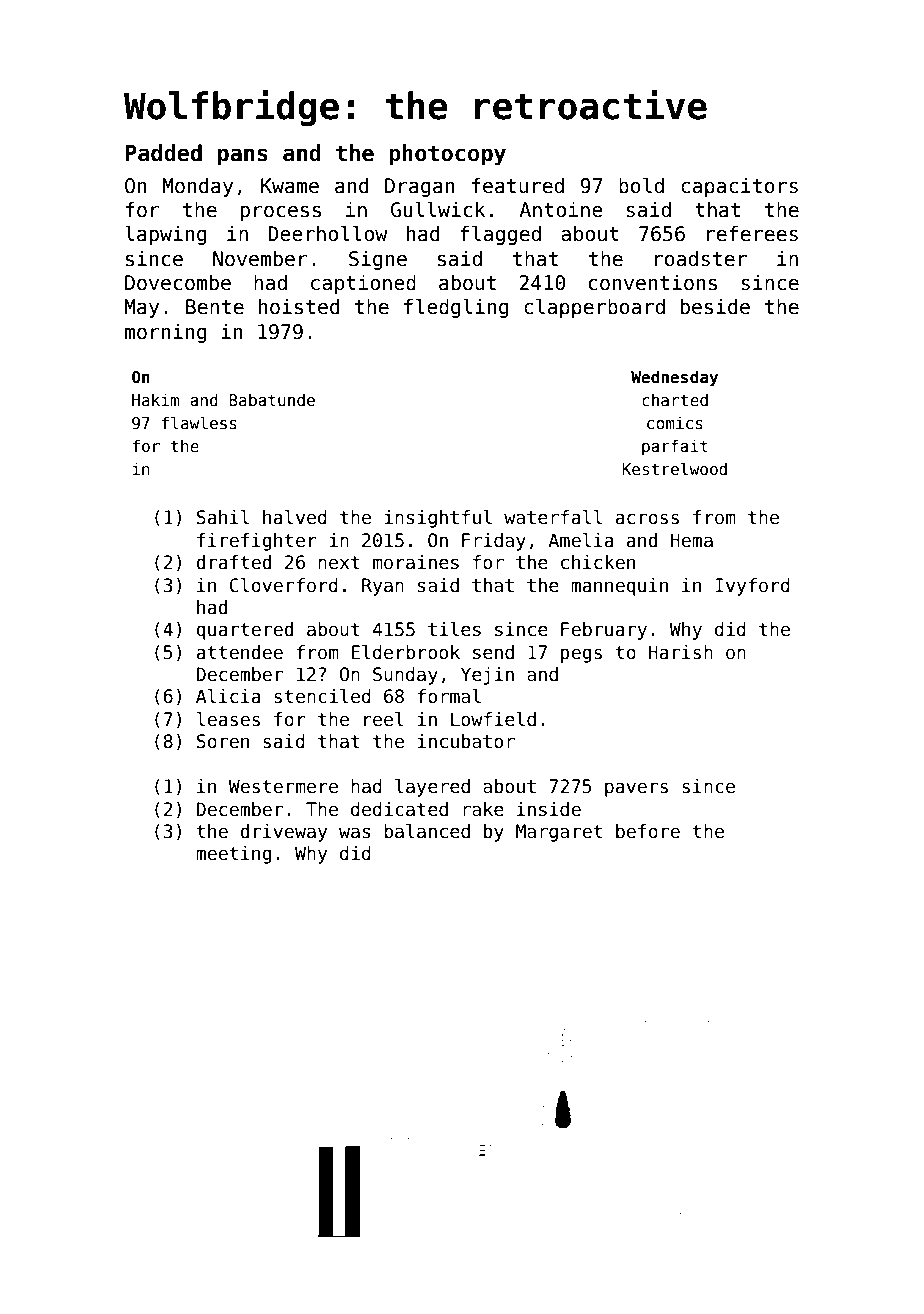 The image size is (924, 1314). What do you see at coordinates (322, 696) in the page?
I see `stenciled` at bounding box center [322, 696].
